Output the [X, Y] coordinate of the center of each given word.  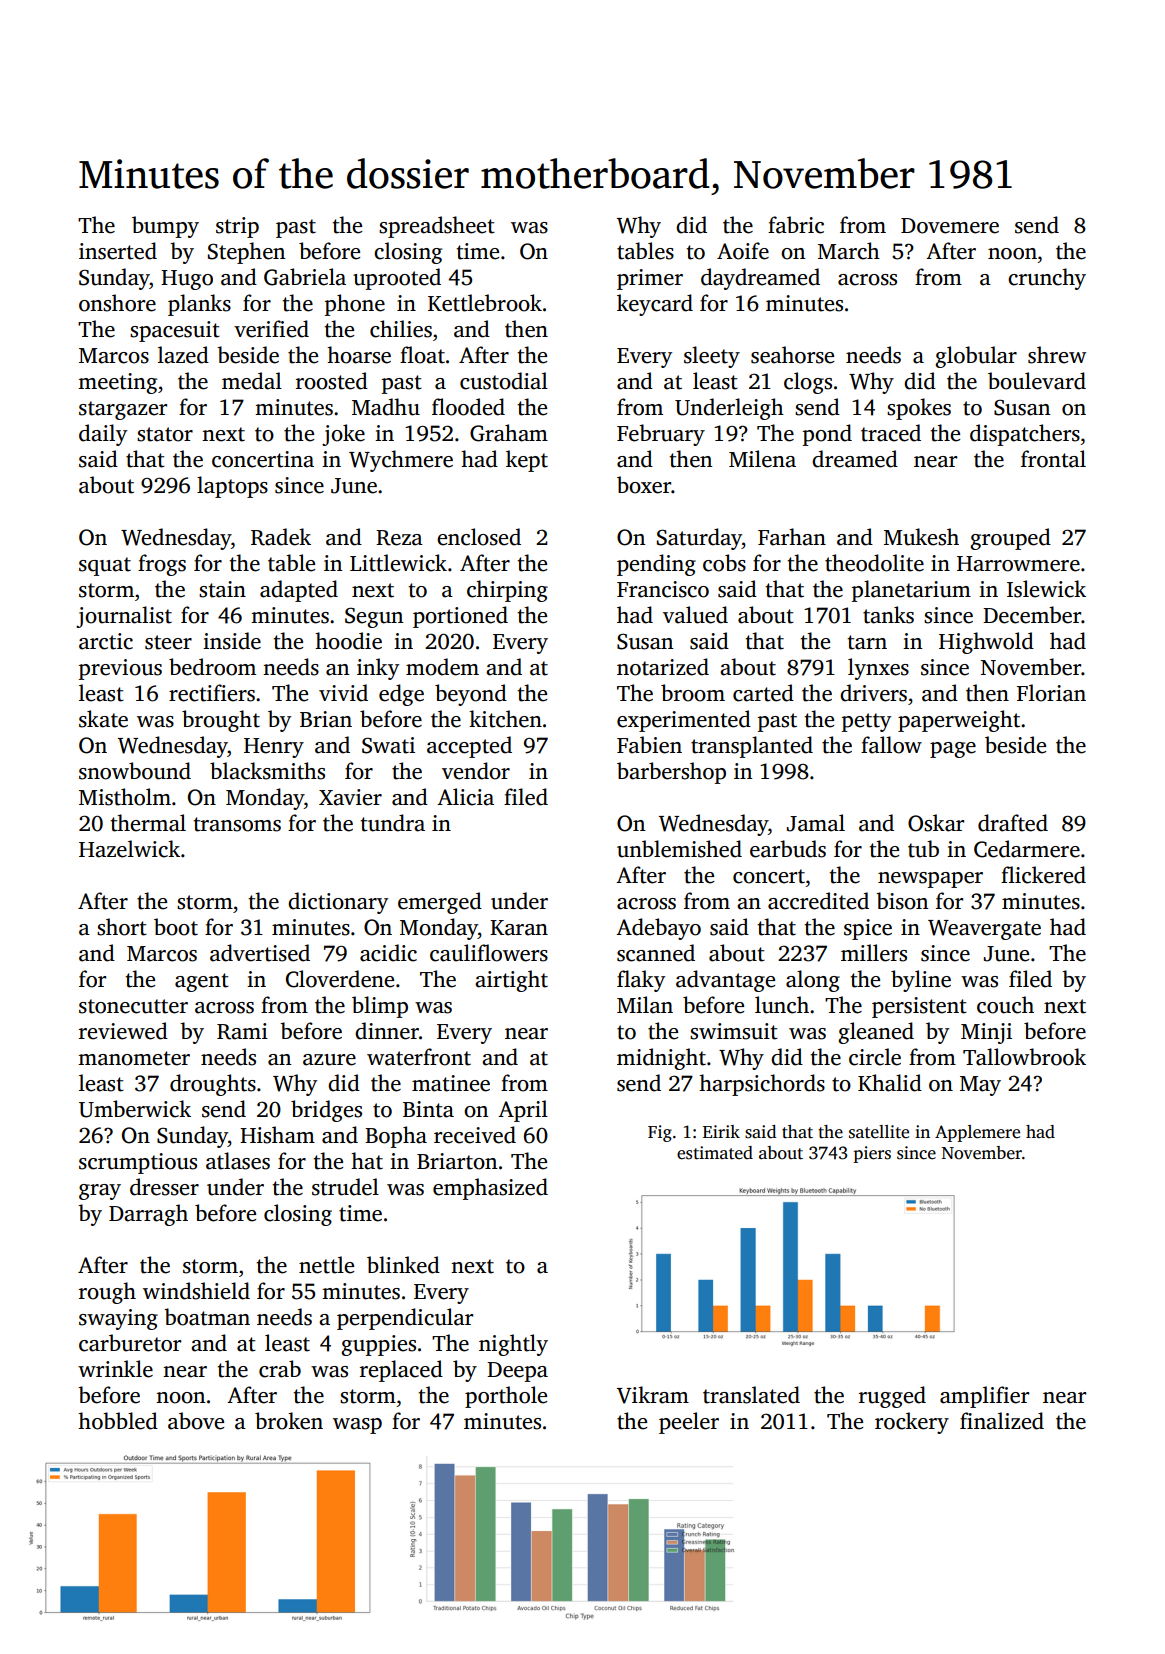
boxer [644, 485]
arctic [106, 641]
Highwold [986, 643]
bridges [326, 1111]
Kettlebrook [485, 303]
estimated [715, 1153]
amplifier [984, 1397]
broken [289, 1421]
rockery [912, 1423]
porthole [506, 1397]
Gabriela [305, 277]
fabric [796, 225]
